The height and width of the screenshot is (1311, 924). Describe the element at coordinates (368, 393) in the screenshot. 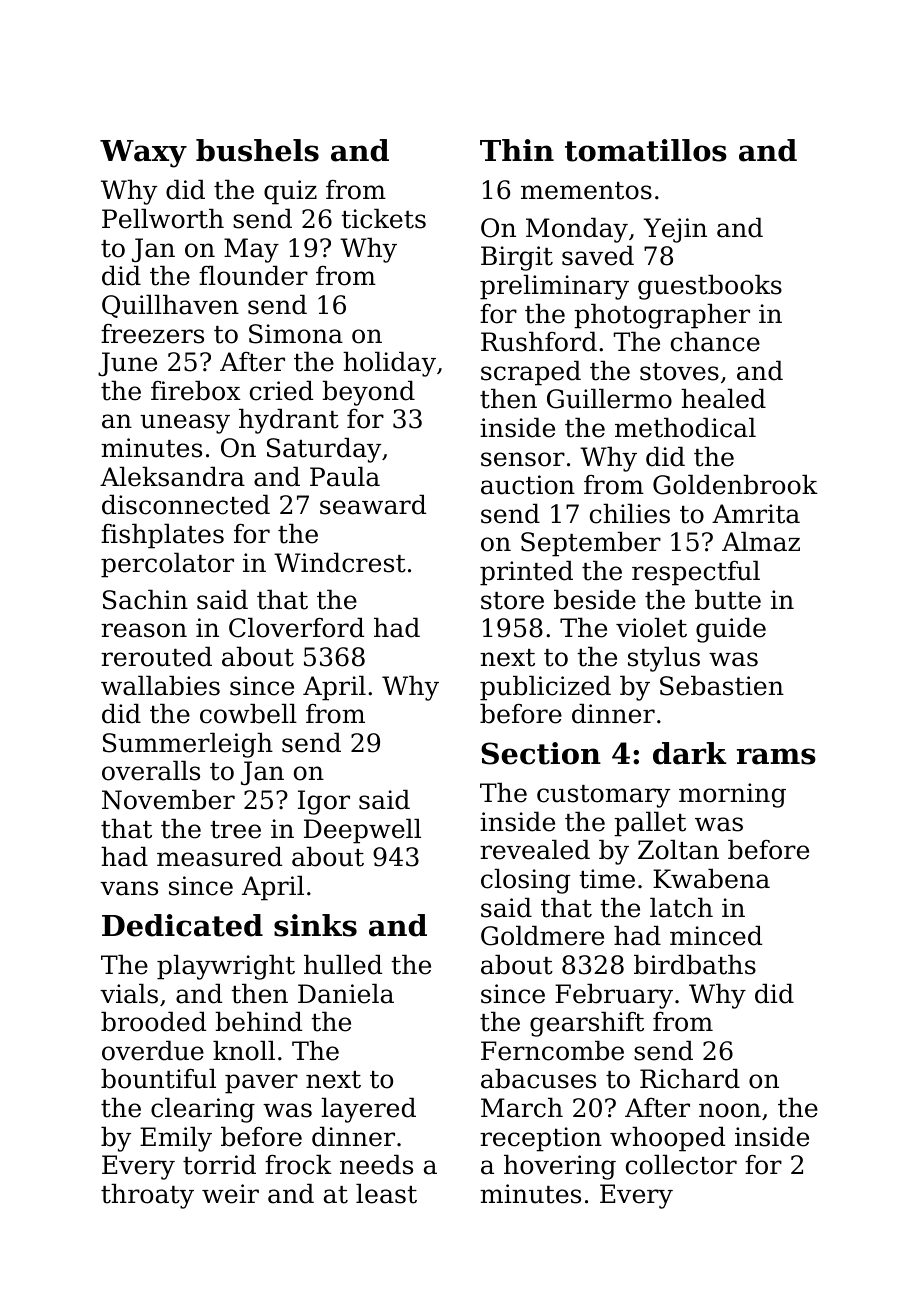

I see `beyond` at that location.
